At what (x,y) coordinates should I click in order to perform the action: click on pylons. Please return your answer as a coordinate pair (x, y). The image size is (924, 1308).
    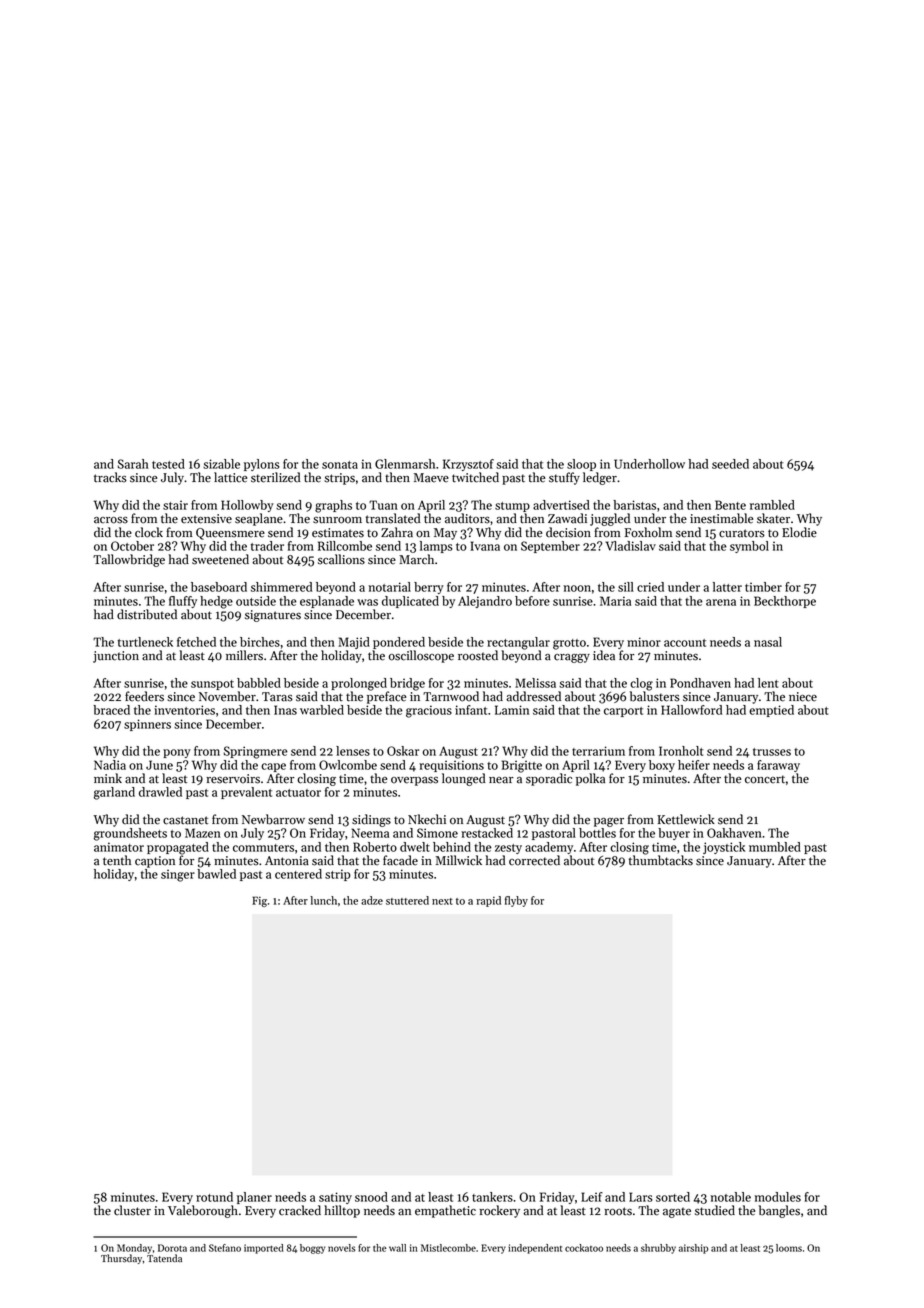
    Looking at the image, I should click on (262, 465).
